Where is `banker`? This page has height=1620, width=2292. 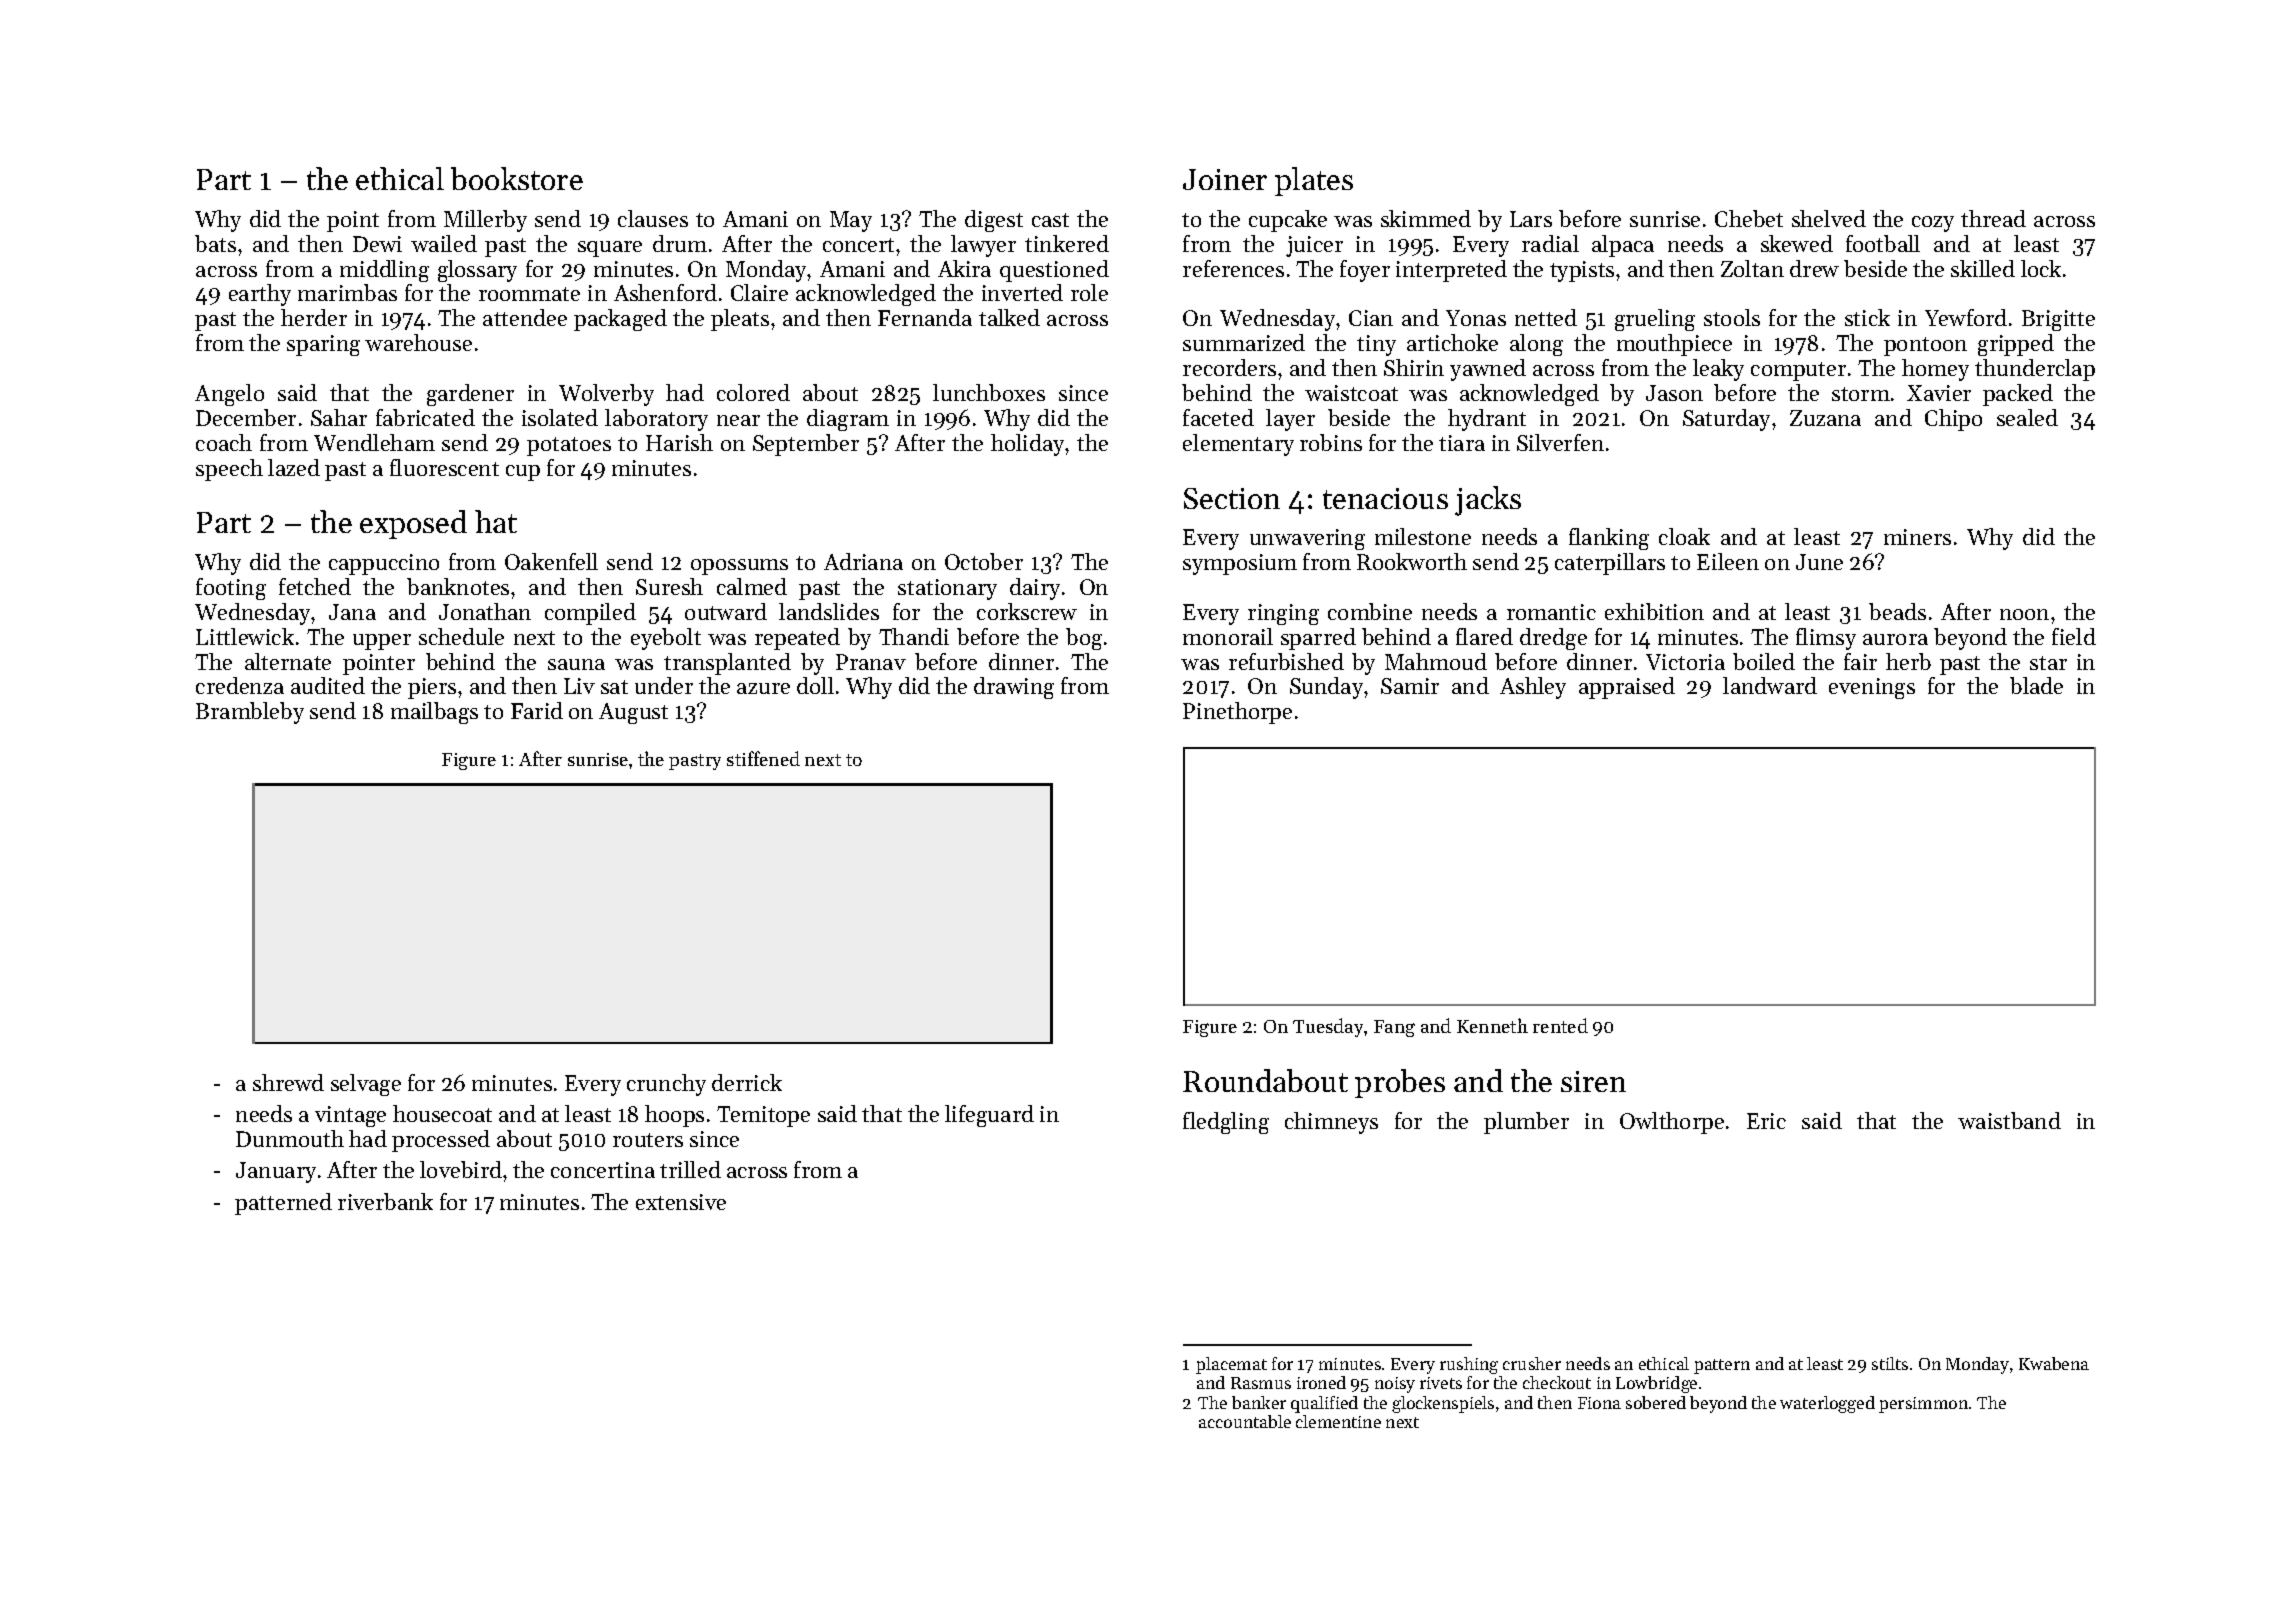
banker is located at coordinates (1259, 1402).
